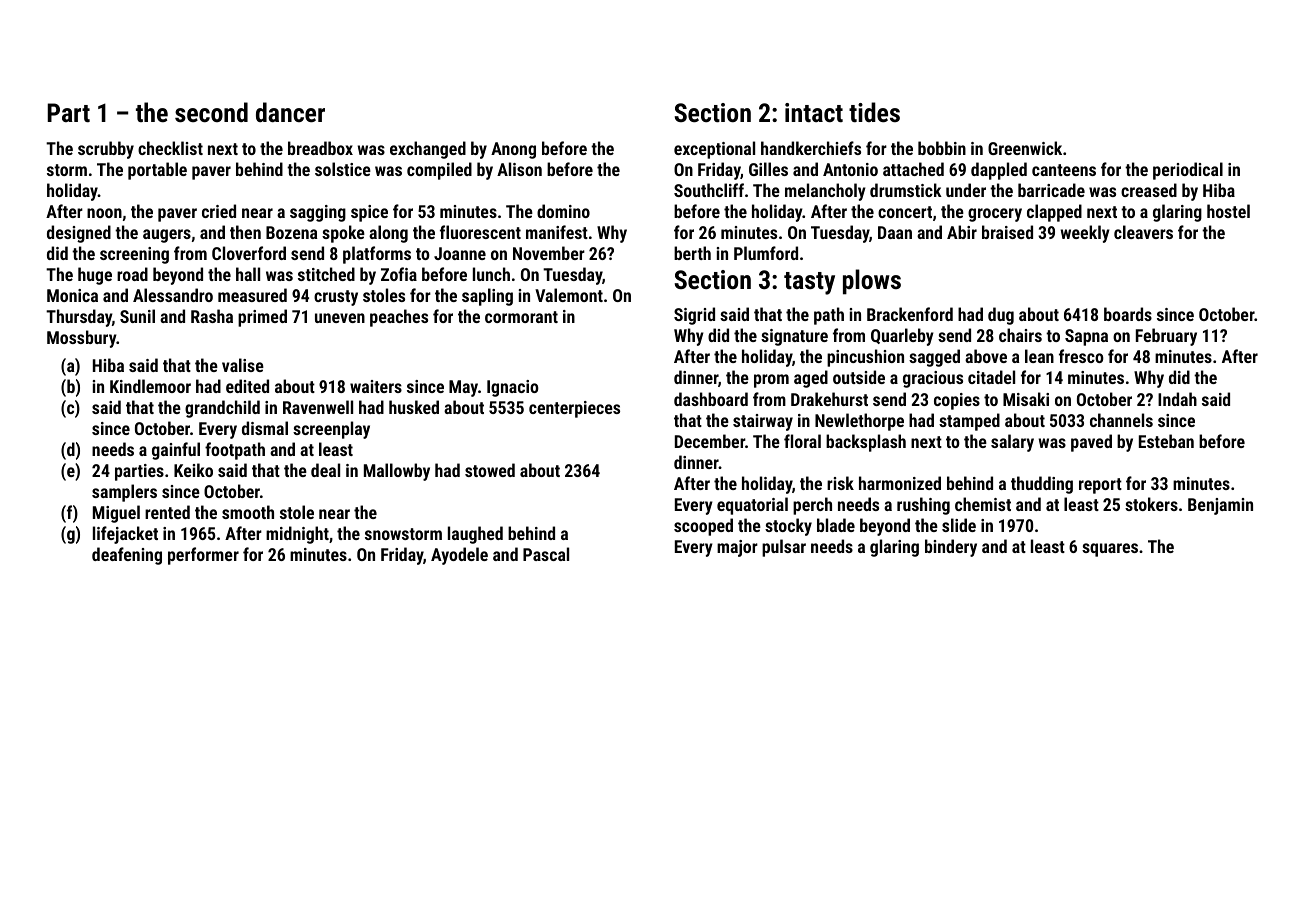 This screenshot has width=1308, height=924. I want to click on noon, so click(104, 213).
